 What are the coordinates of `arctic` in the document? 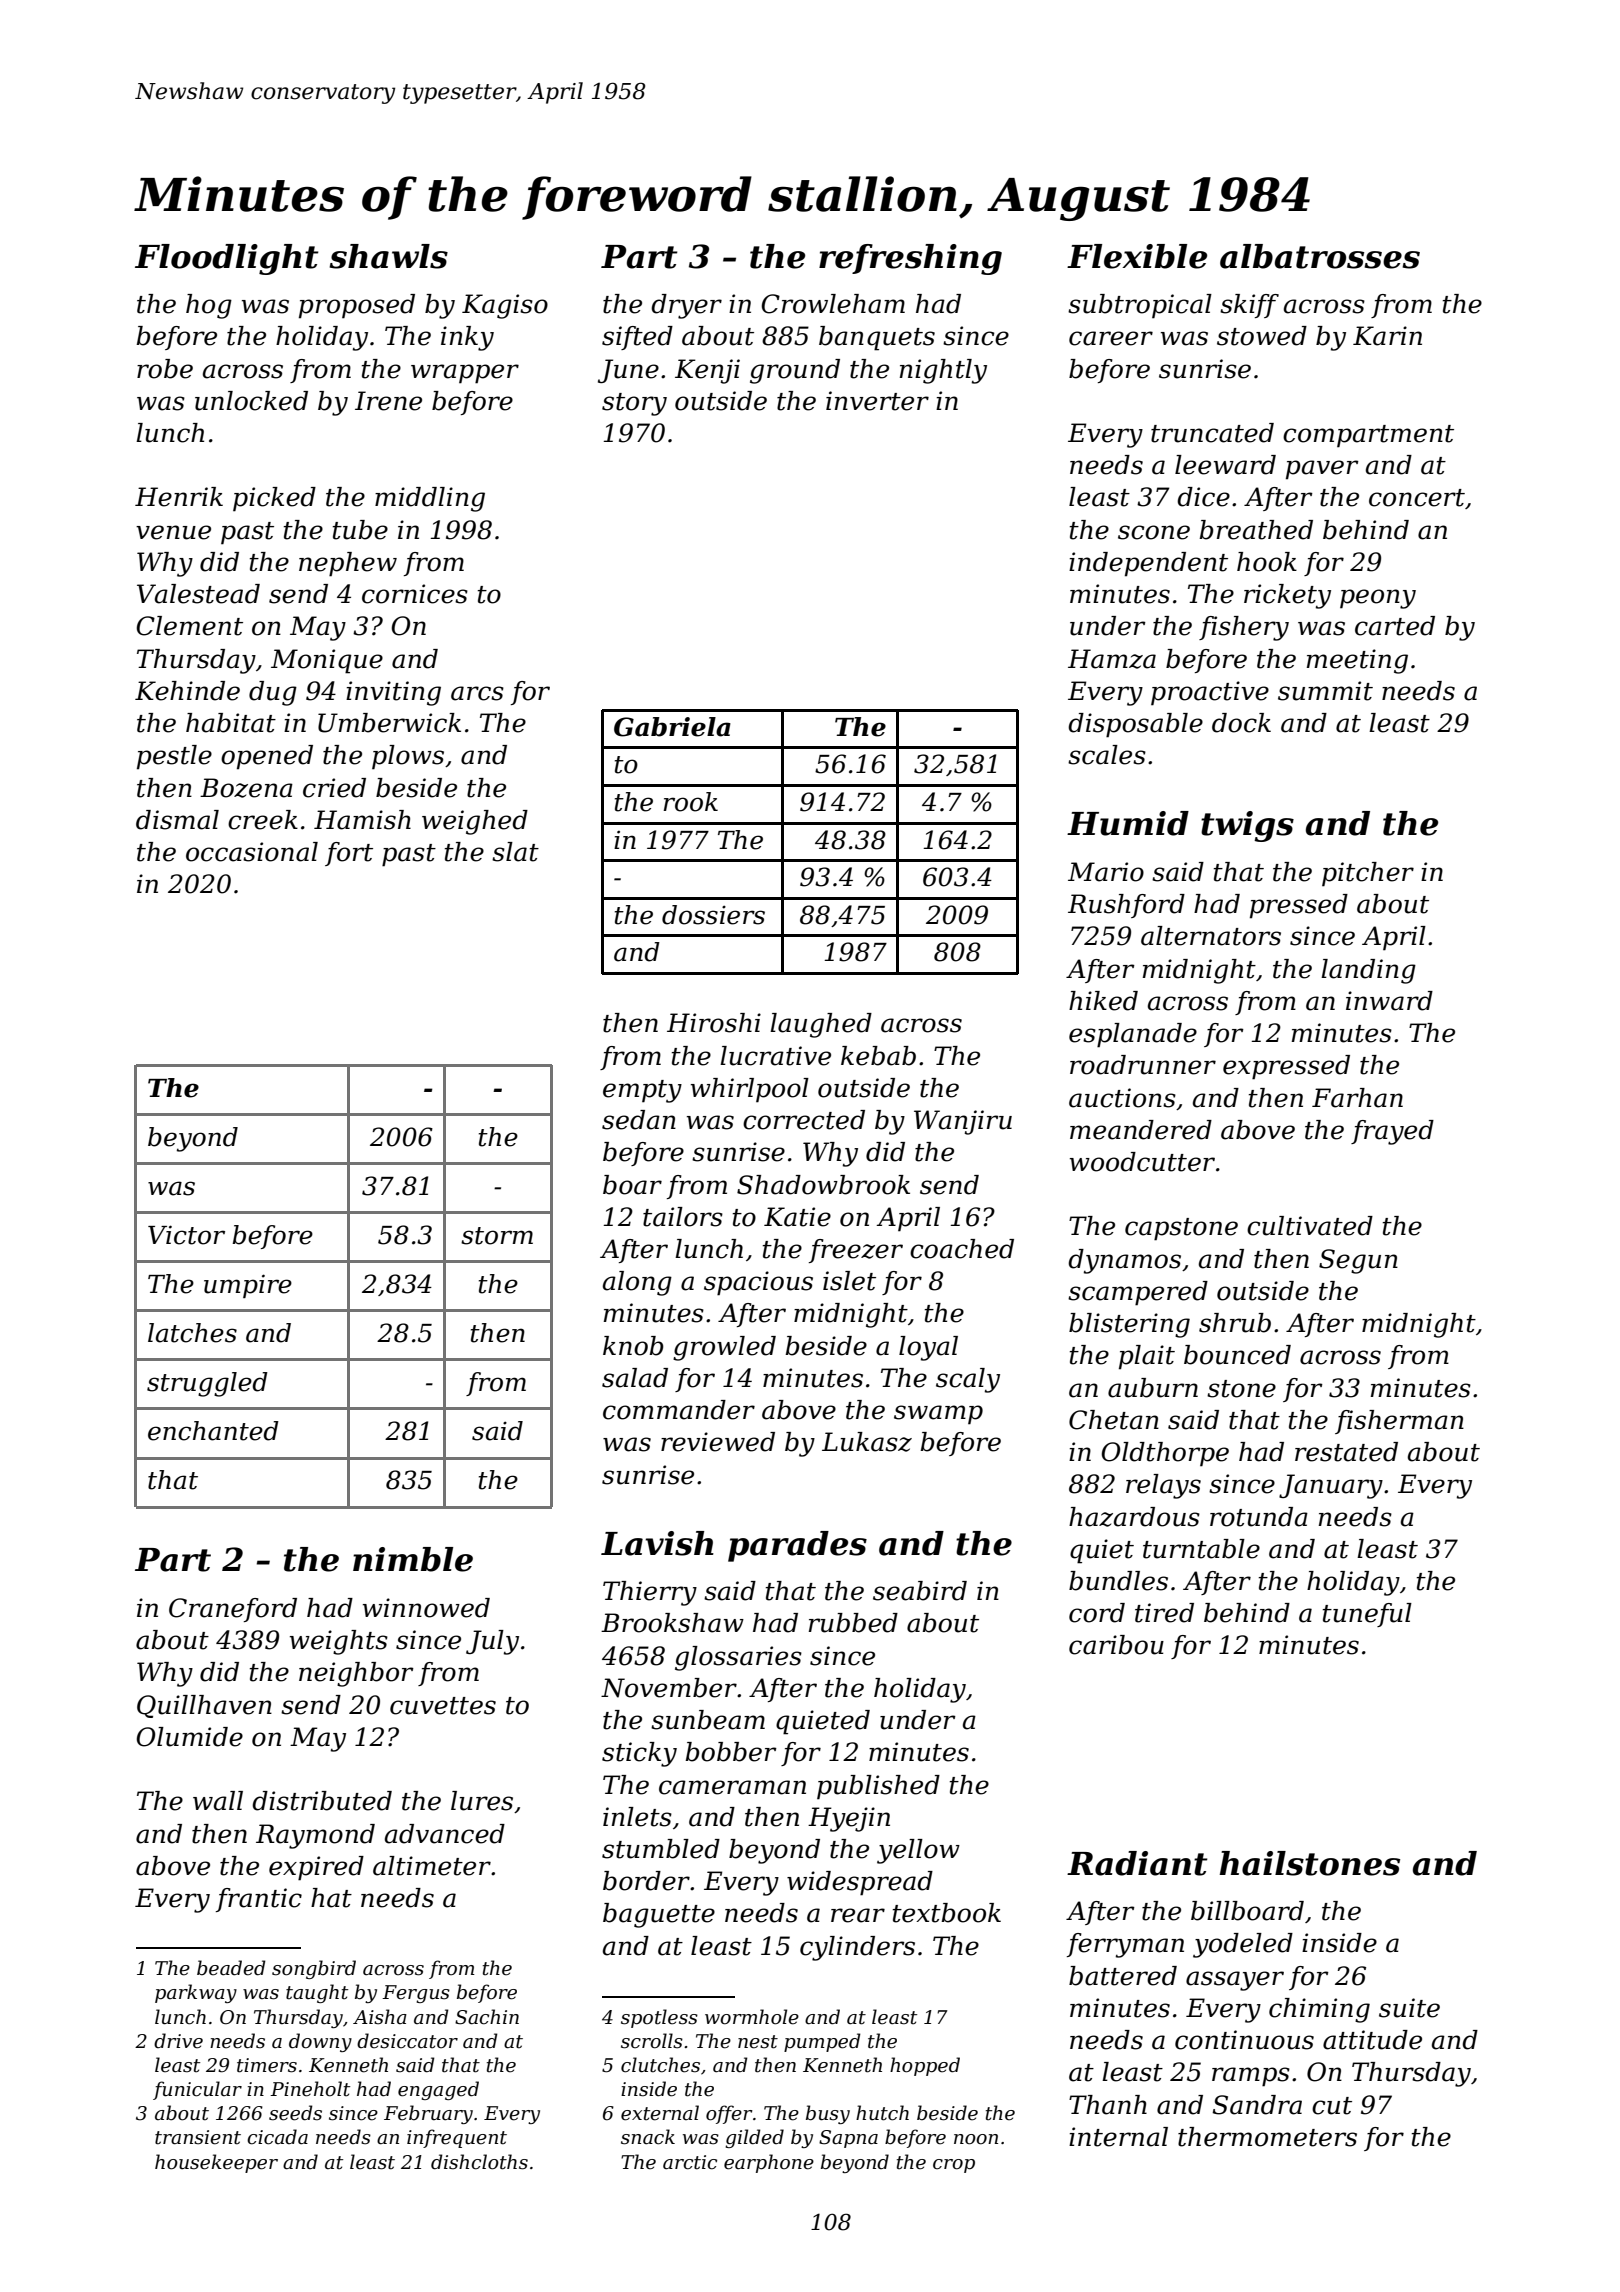 It's located at (690, 2162).
